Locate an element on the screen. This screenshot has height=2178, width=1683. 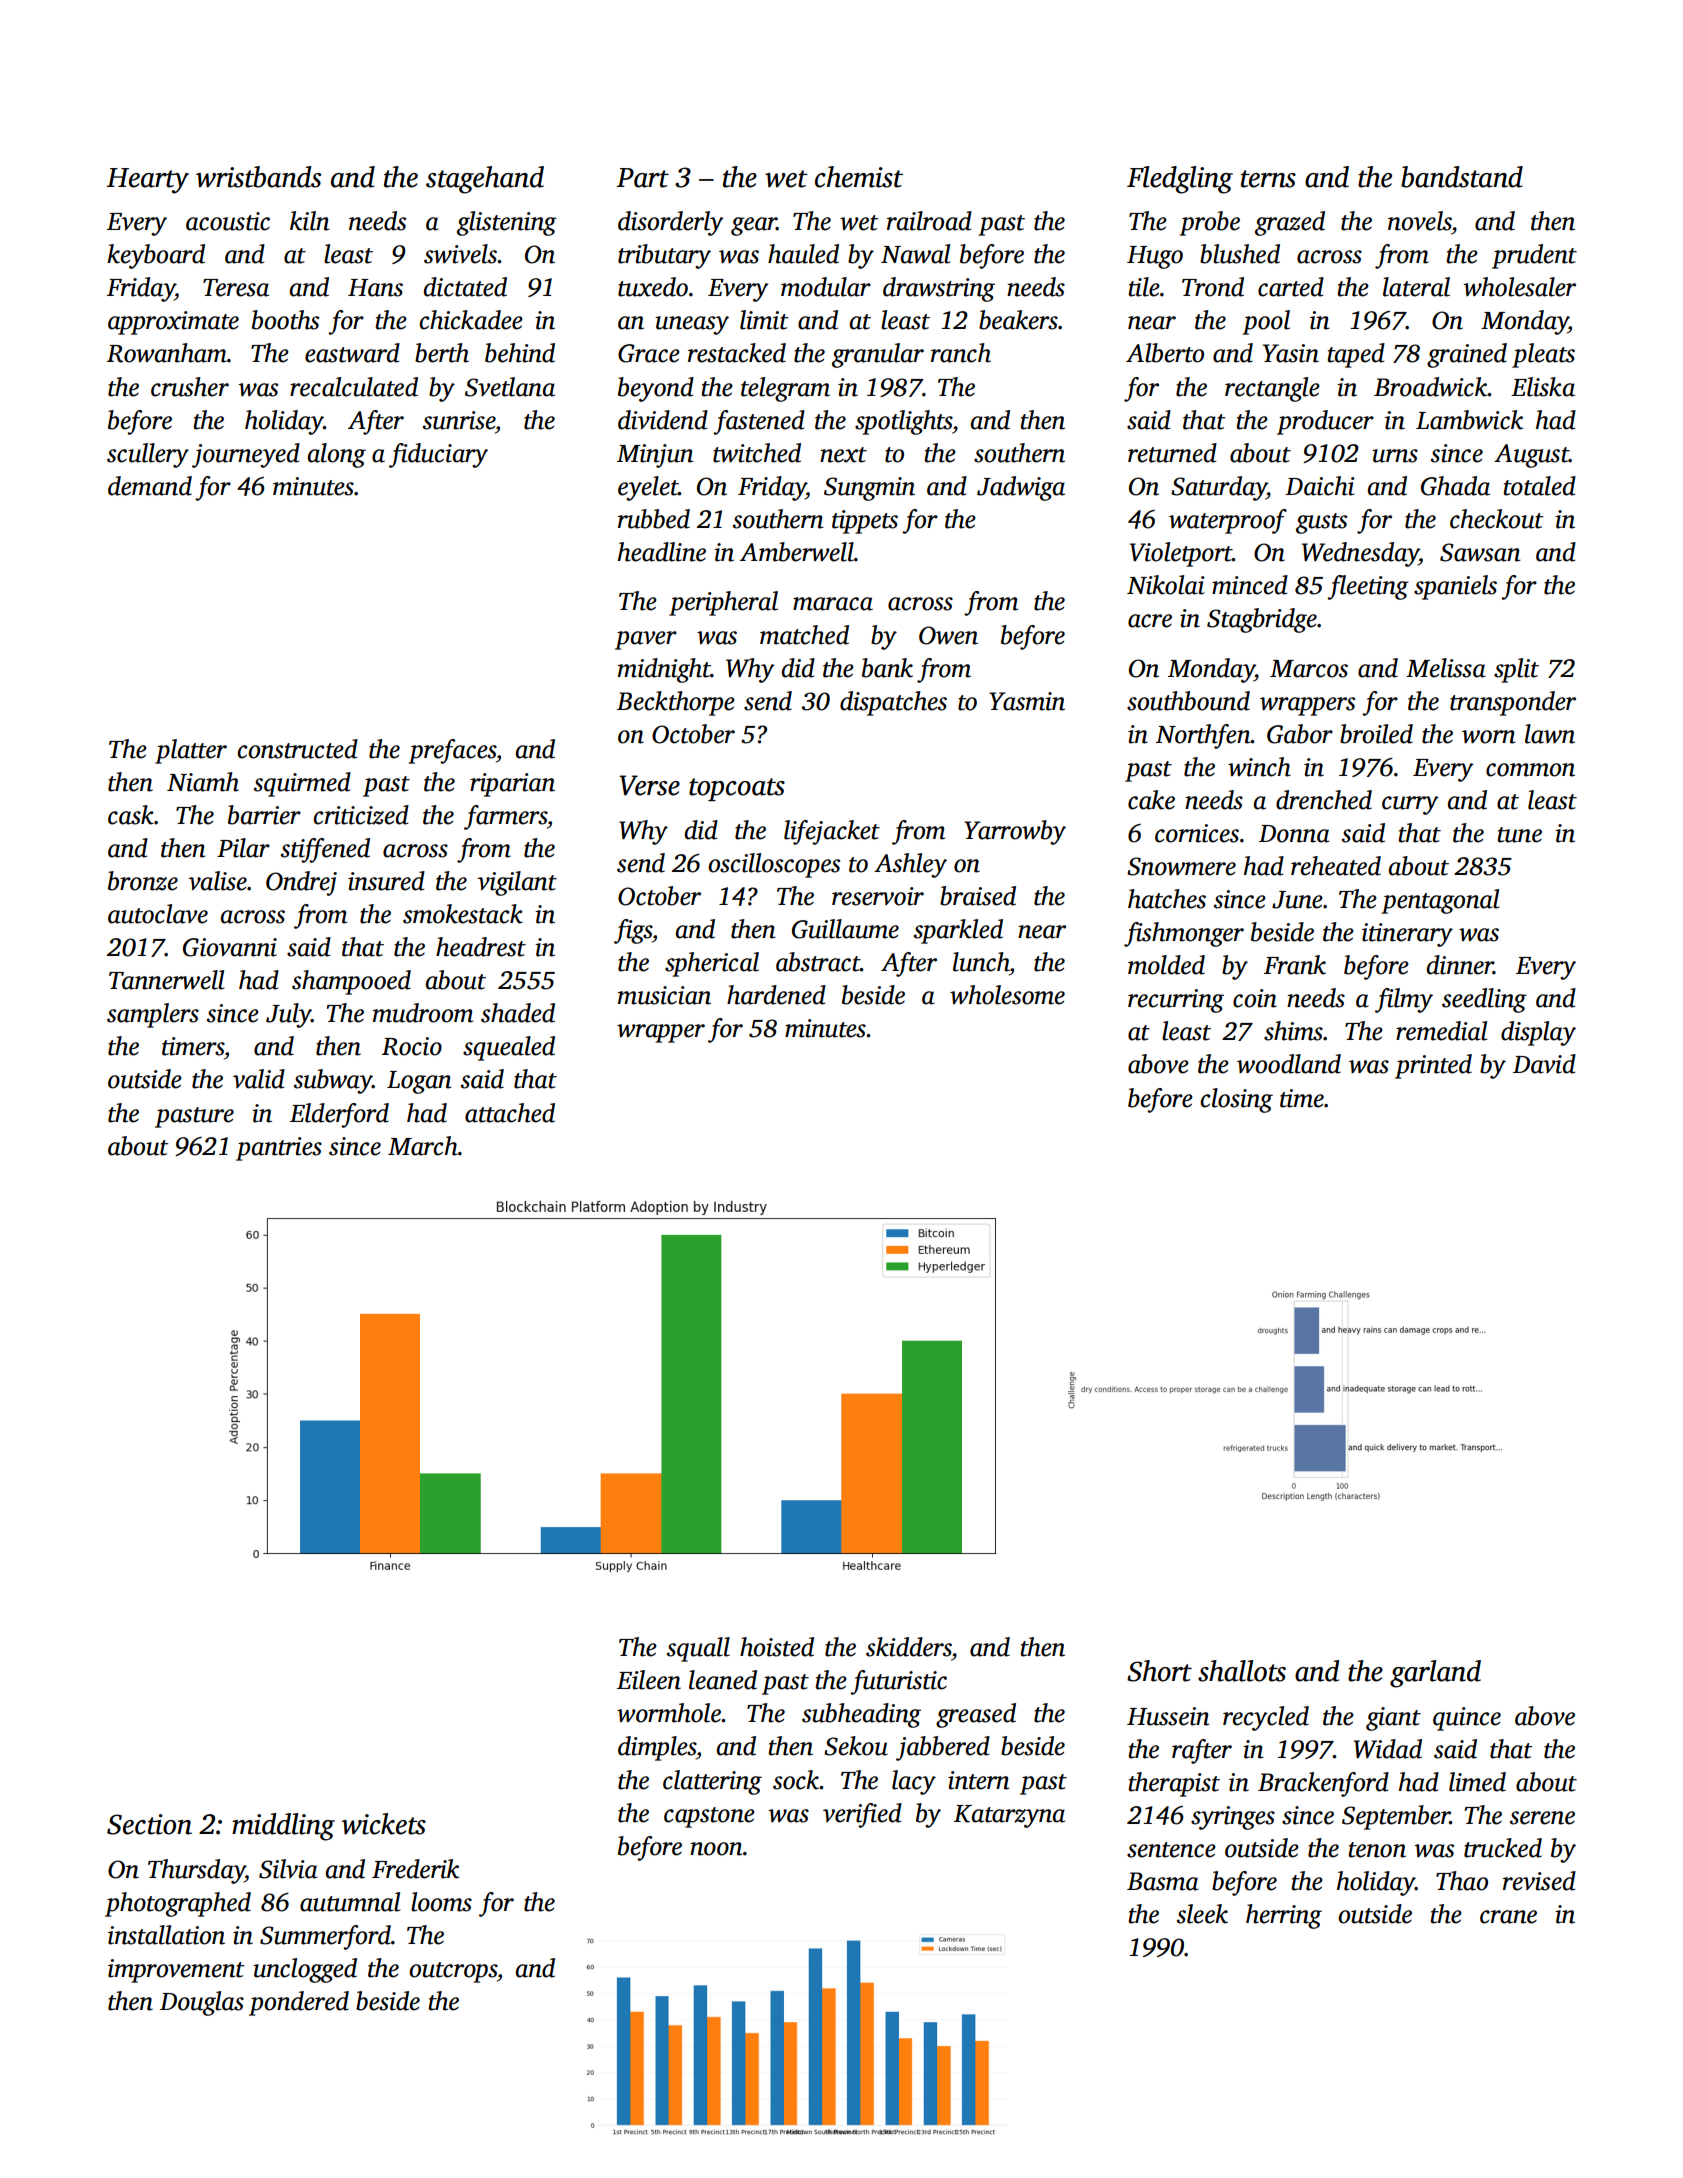
shallots is located at coordinates (1242, 1671).
